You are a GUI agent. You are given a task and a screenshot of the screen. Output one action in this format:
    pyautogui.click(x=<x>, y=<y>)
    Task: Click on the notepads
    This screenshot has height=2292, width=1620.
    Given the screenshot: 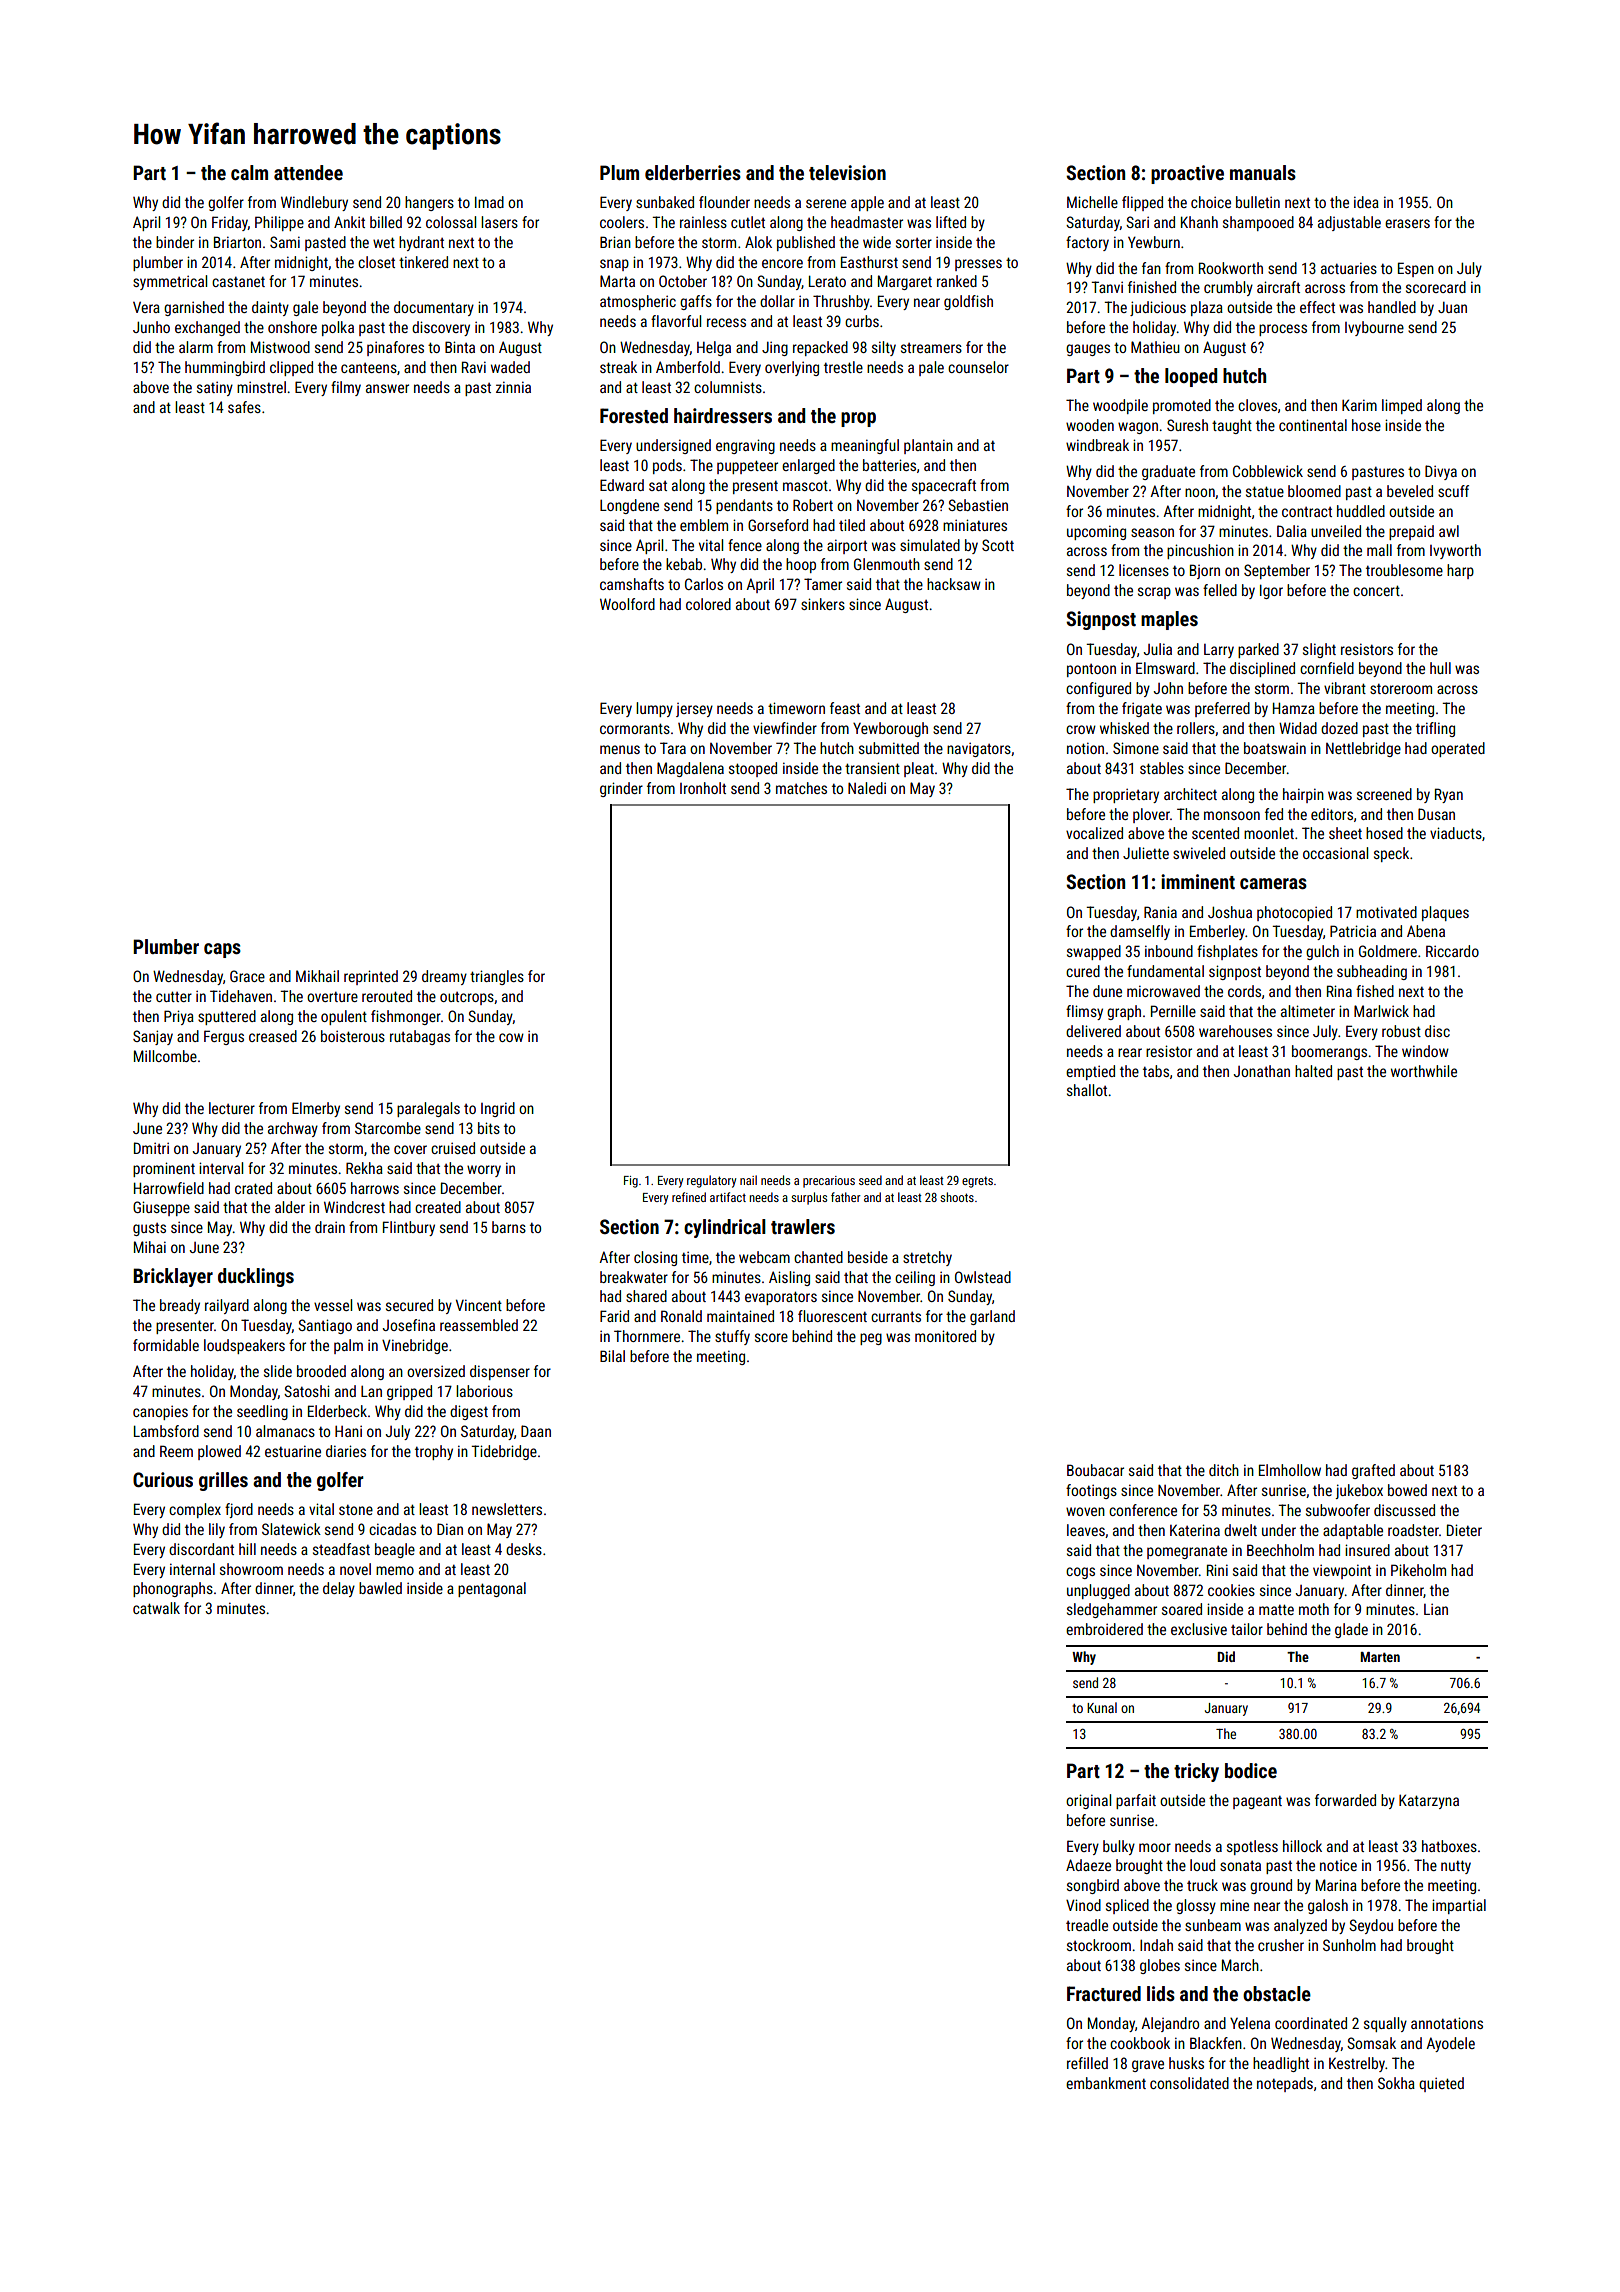 What is the action you would take?
    pyautogui.click(x=1285, y=2084)
